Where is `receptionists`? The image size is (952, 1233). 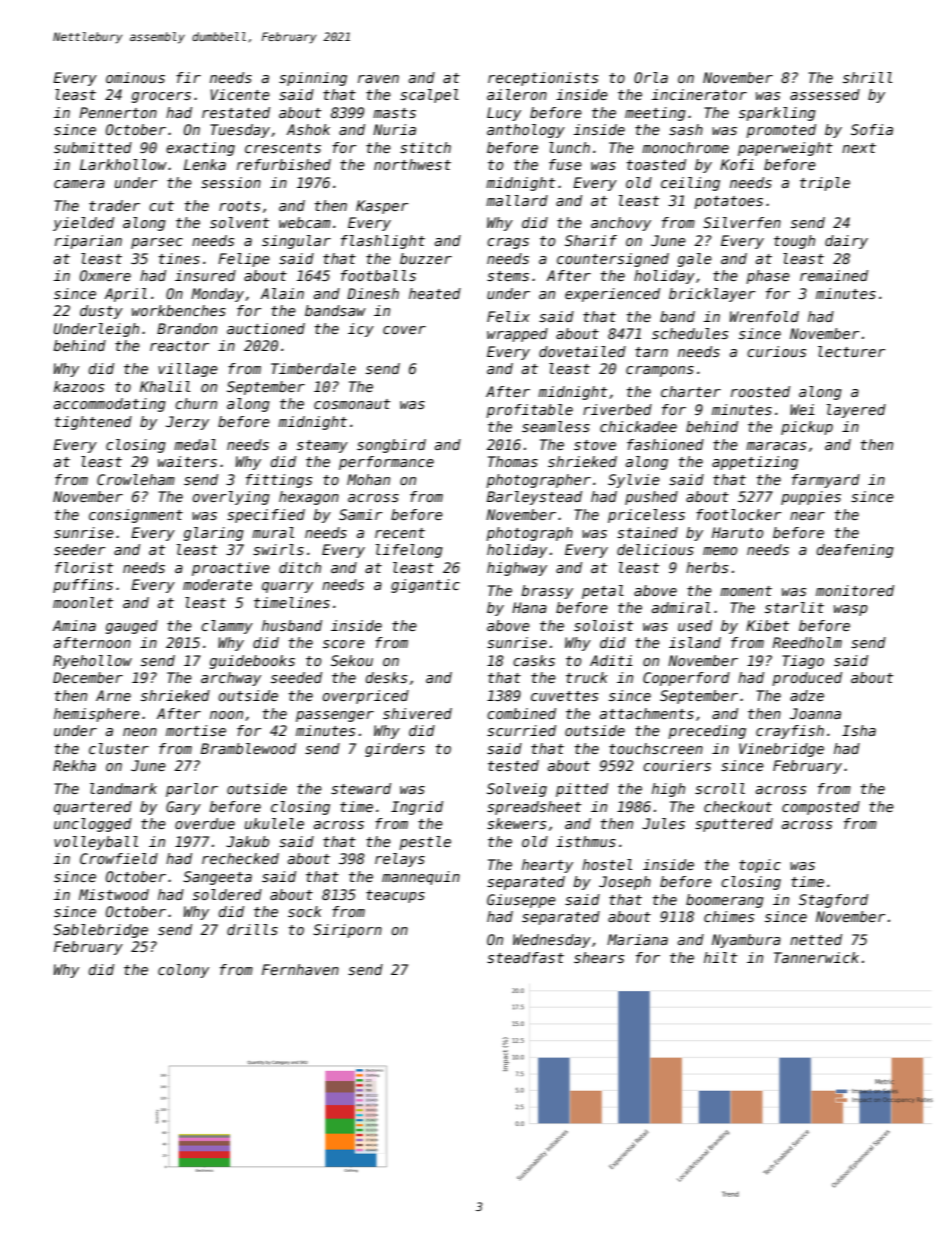 receptionists is located at coordinates (543, 79).
